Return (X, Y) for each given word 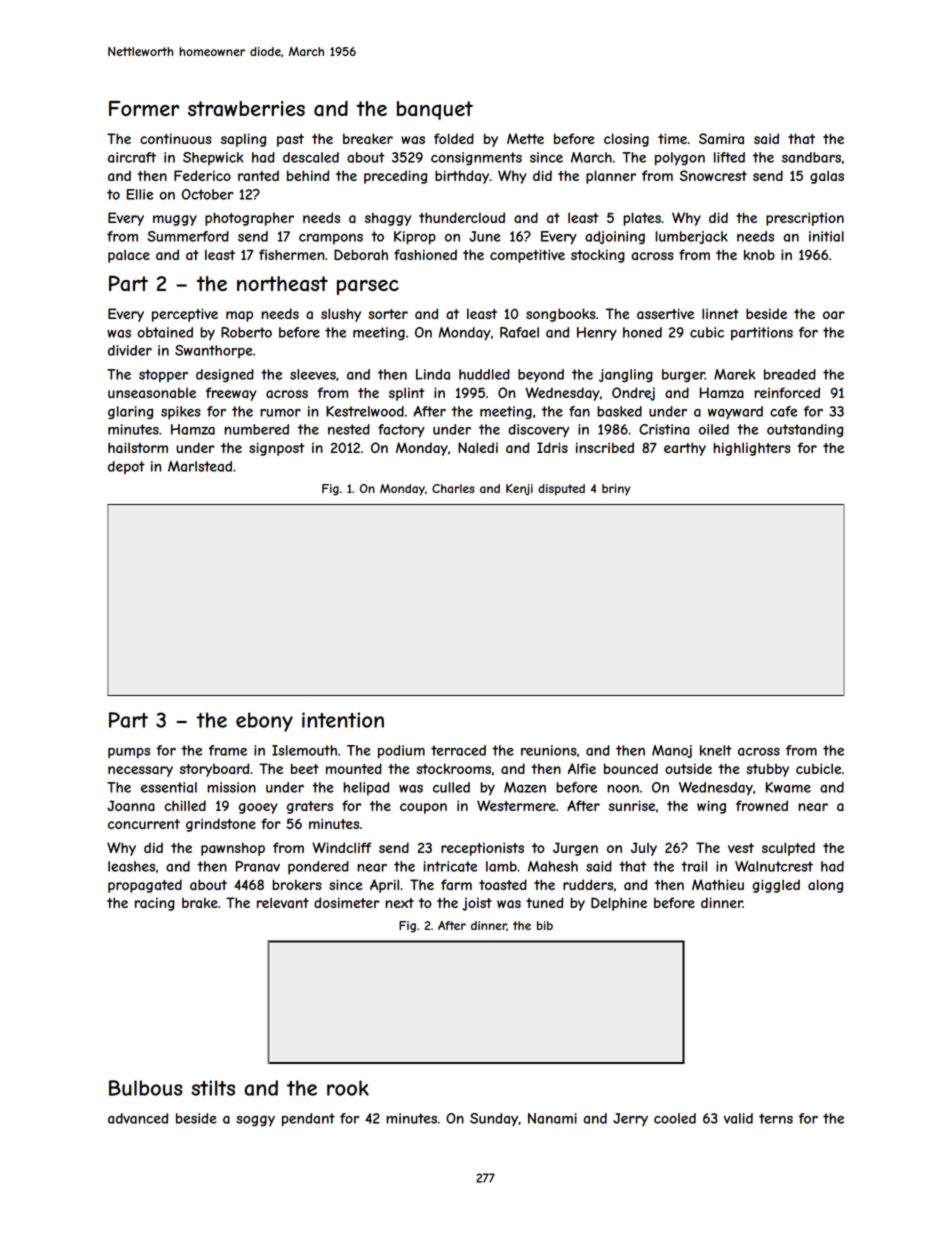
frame (228, 750)
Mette (525, 138)
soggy (255, 1120)
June (485, 236)
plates (642, 219)
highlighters (752, 449)
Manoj (672, 751)
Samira (721, 138)
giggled (776, 886)
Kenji (519, 490)
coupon (423, 808)
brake (200, 902)
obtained (165, 332)
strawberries (246, 109)
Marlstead (200, 466)
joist (477, 904)
